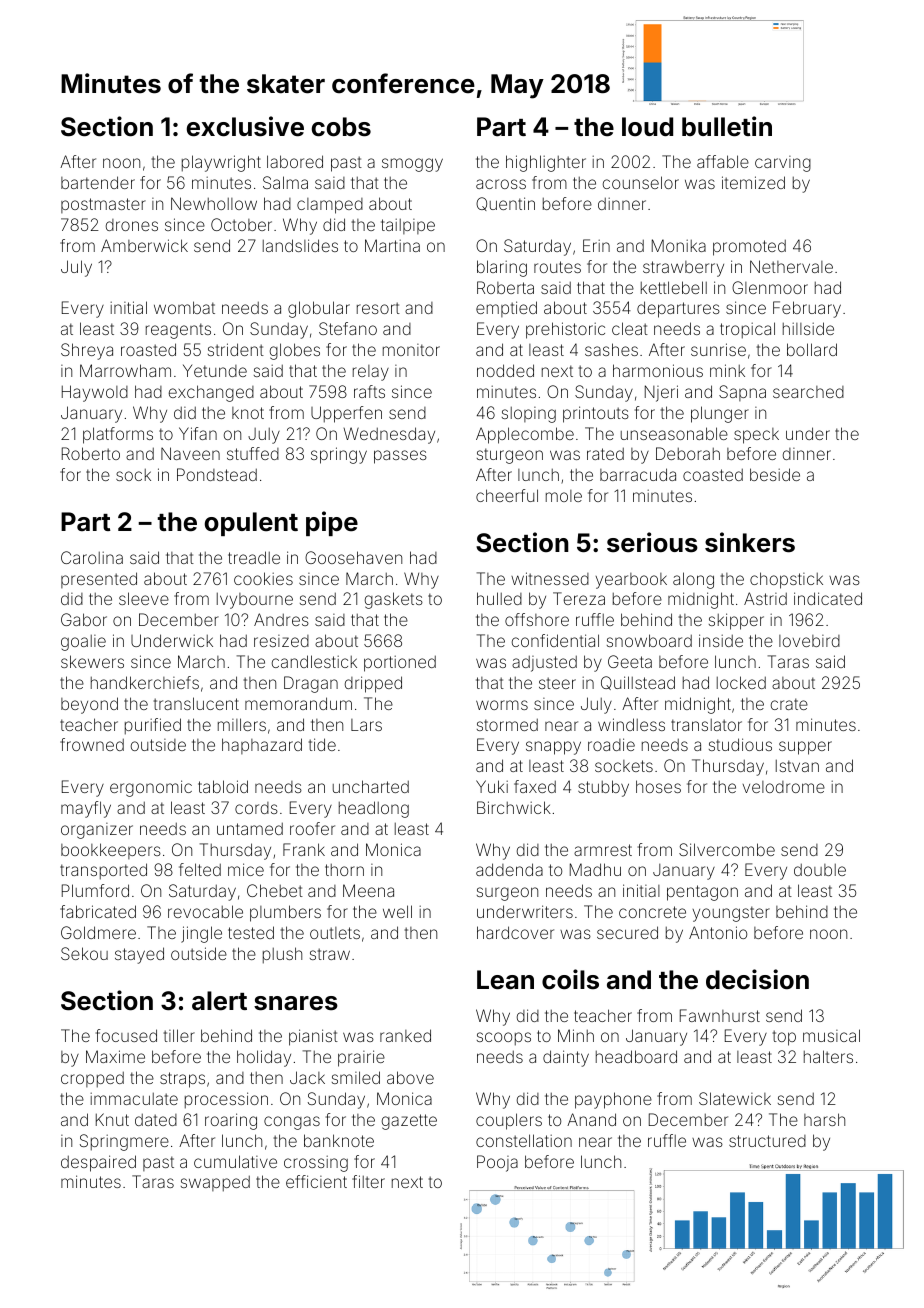 The width and height of the screenshot is (924, 1308). Describe the element at coordinates (727, 126) in the screenshot. I see `bulletin` at that location.
